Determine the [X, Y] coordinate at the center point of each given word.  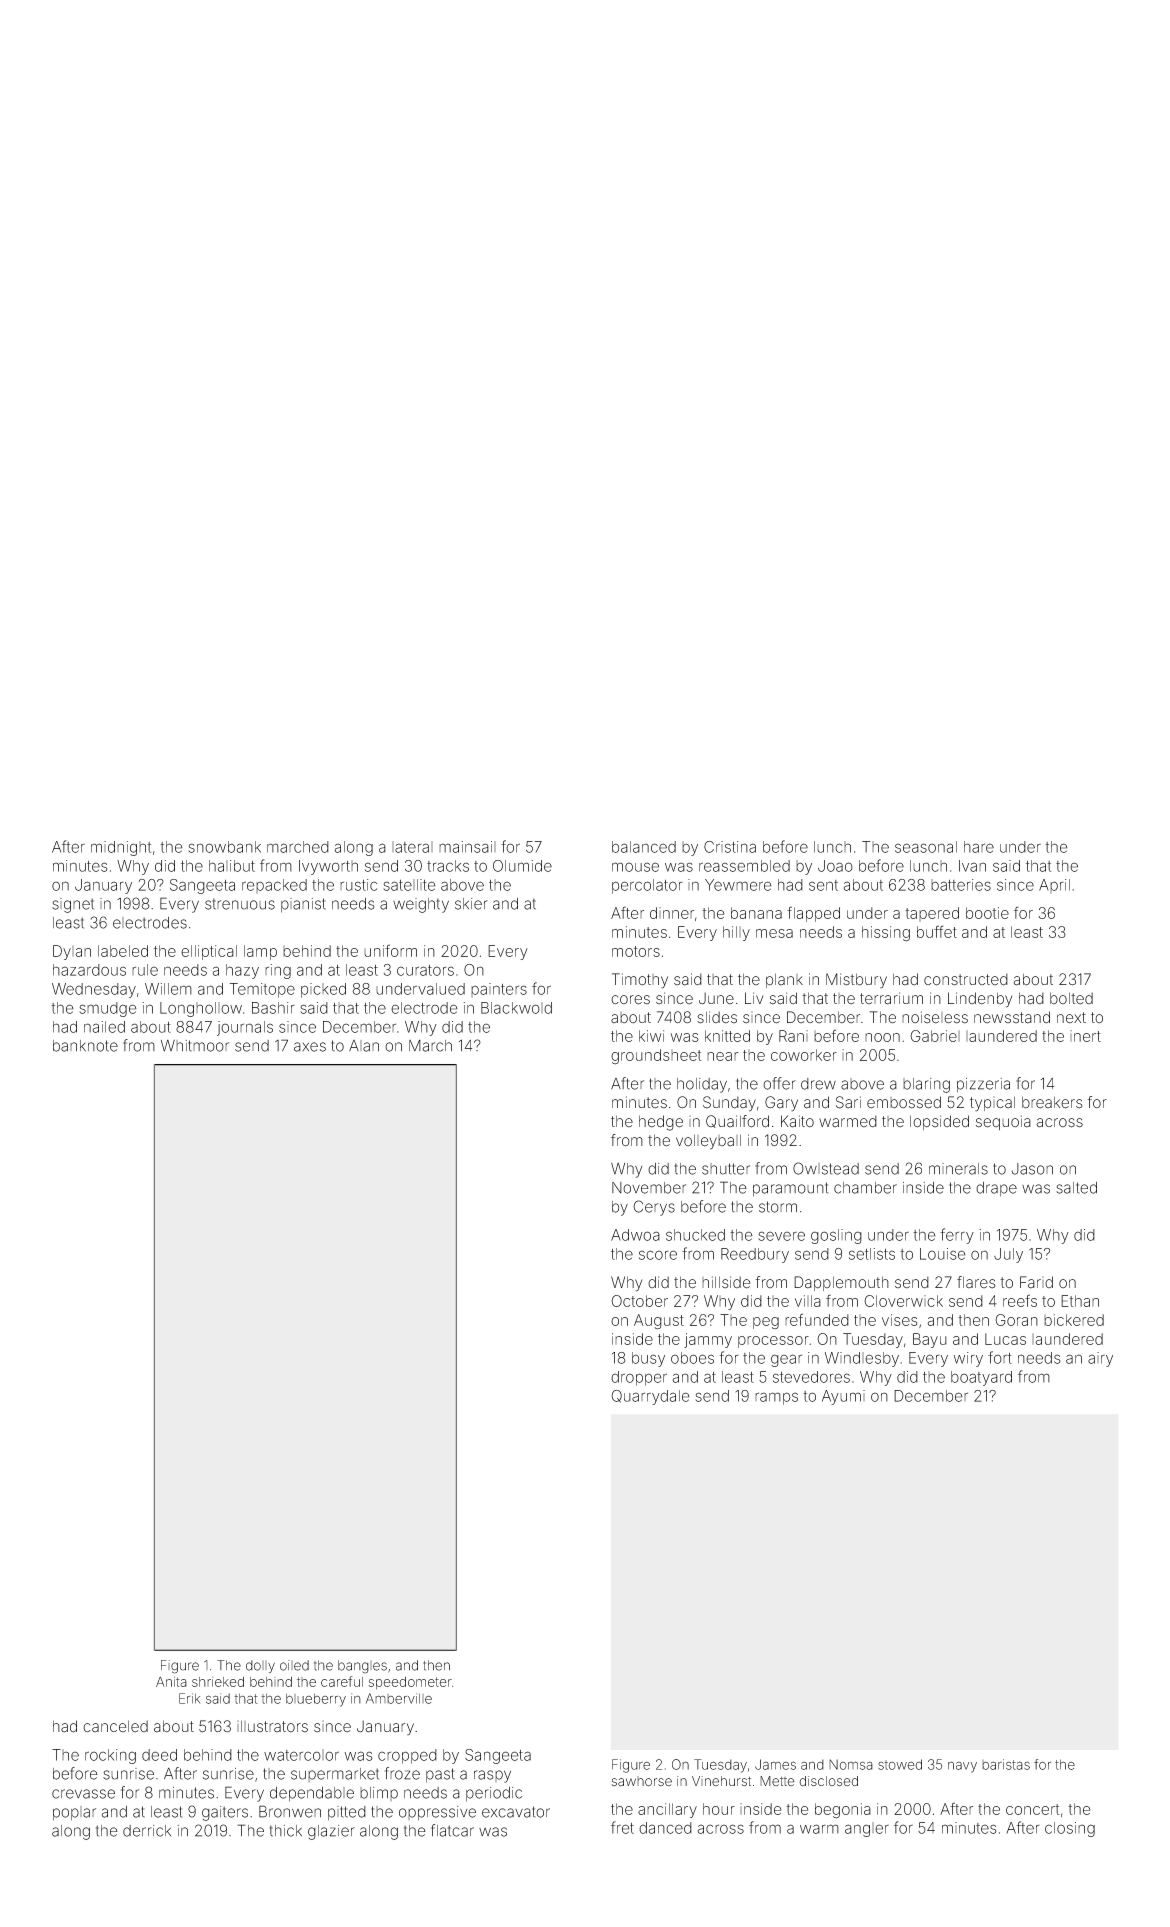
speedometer [410, 1683]
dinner [672, 913]
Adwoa [635, 1235]
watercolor [301, 1755]
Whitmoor [195, 1046]
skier [471, 904]
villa [808, 1301]
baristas [1006, 1764]
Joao [835, 866]
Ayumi [843, 1397]
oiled [294, 1665]
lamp [260, 952]
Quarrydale [650, 1397]
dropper [639, 1378]
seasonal [926, 847]
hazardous [89, 970]
